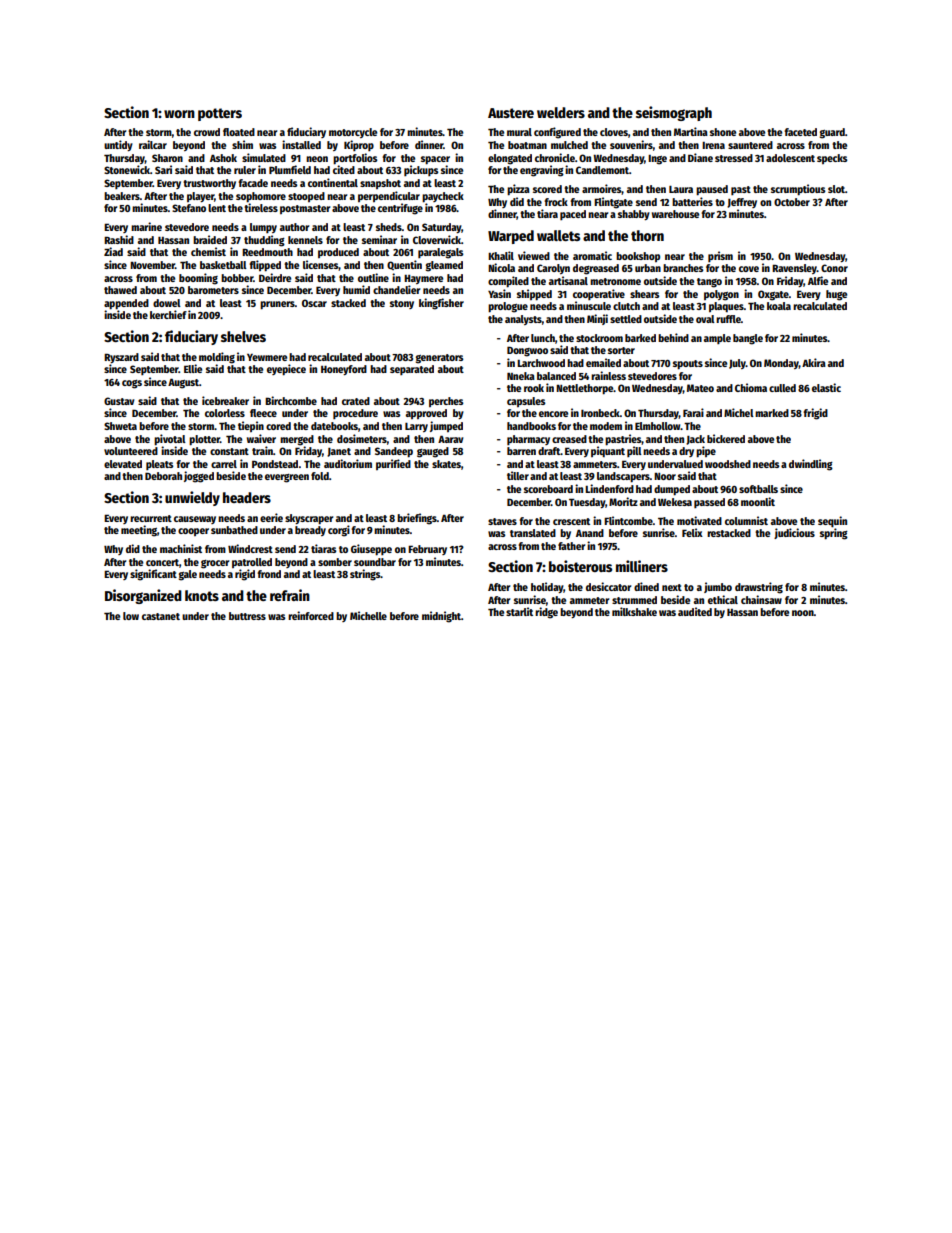 This page has height=1233, width=952. Describe the element at coordinates (717, 339) in the page. I see `ample` at that location.
